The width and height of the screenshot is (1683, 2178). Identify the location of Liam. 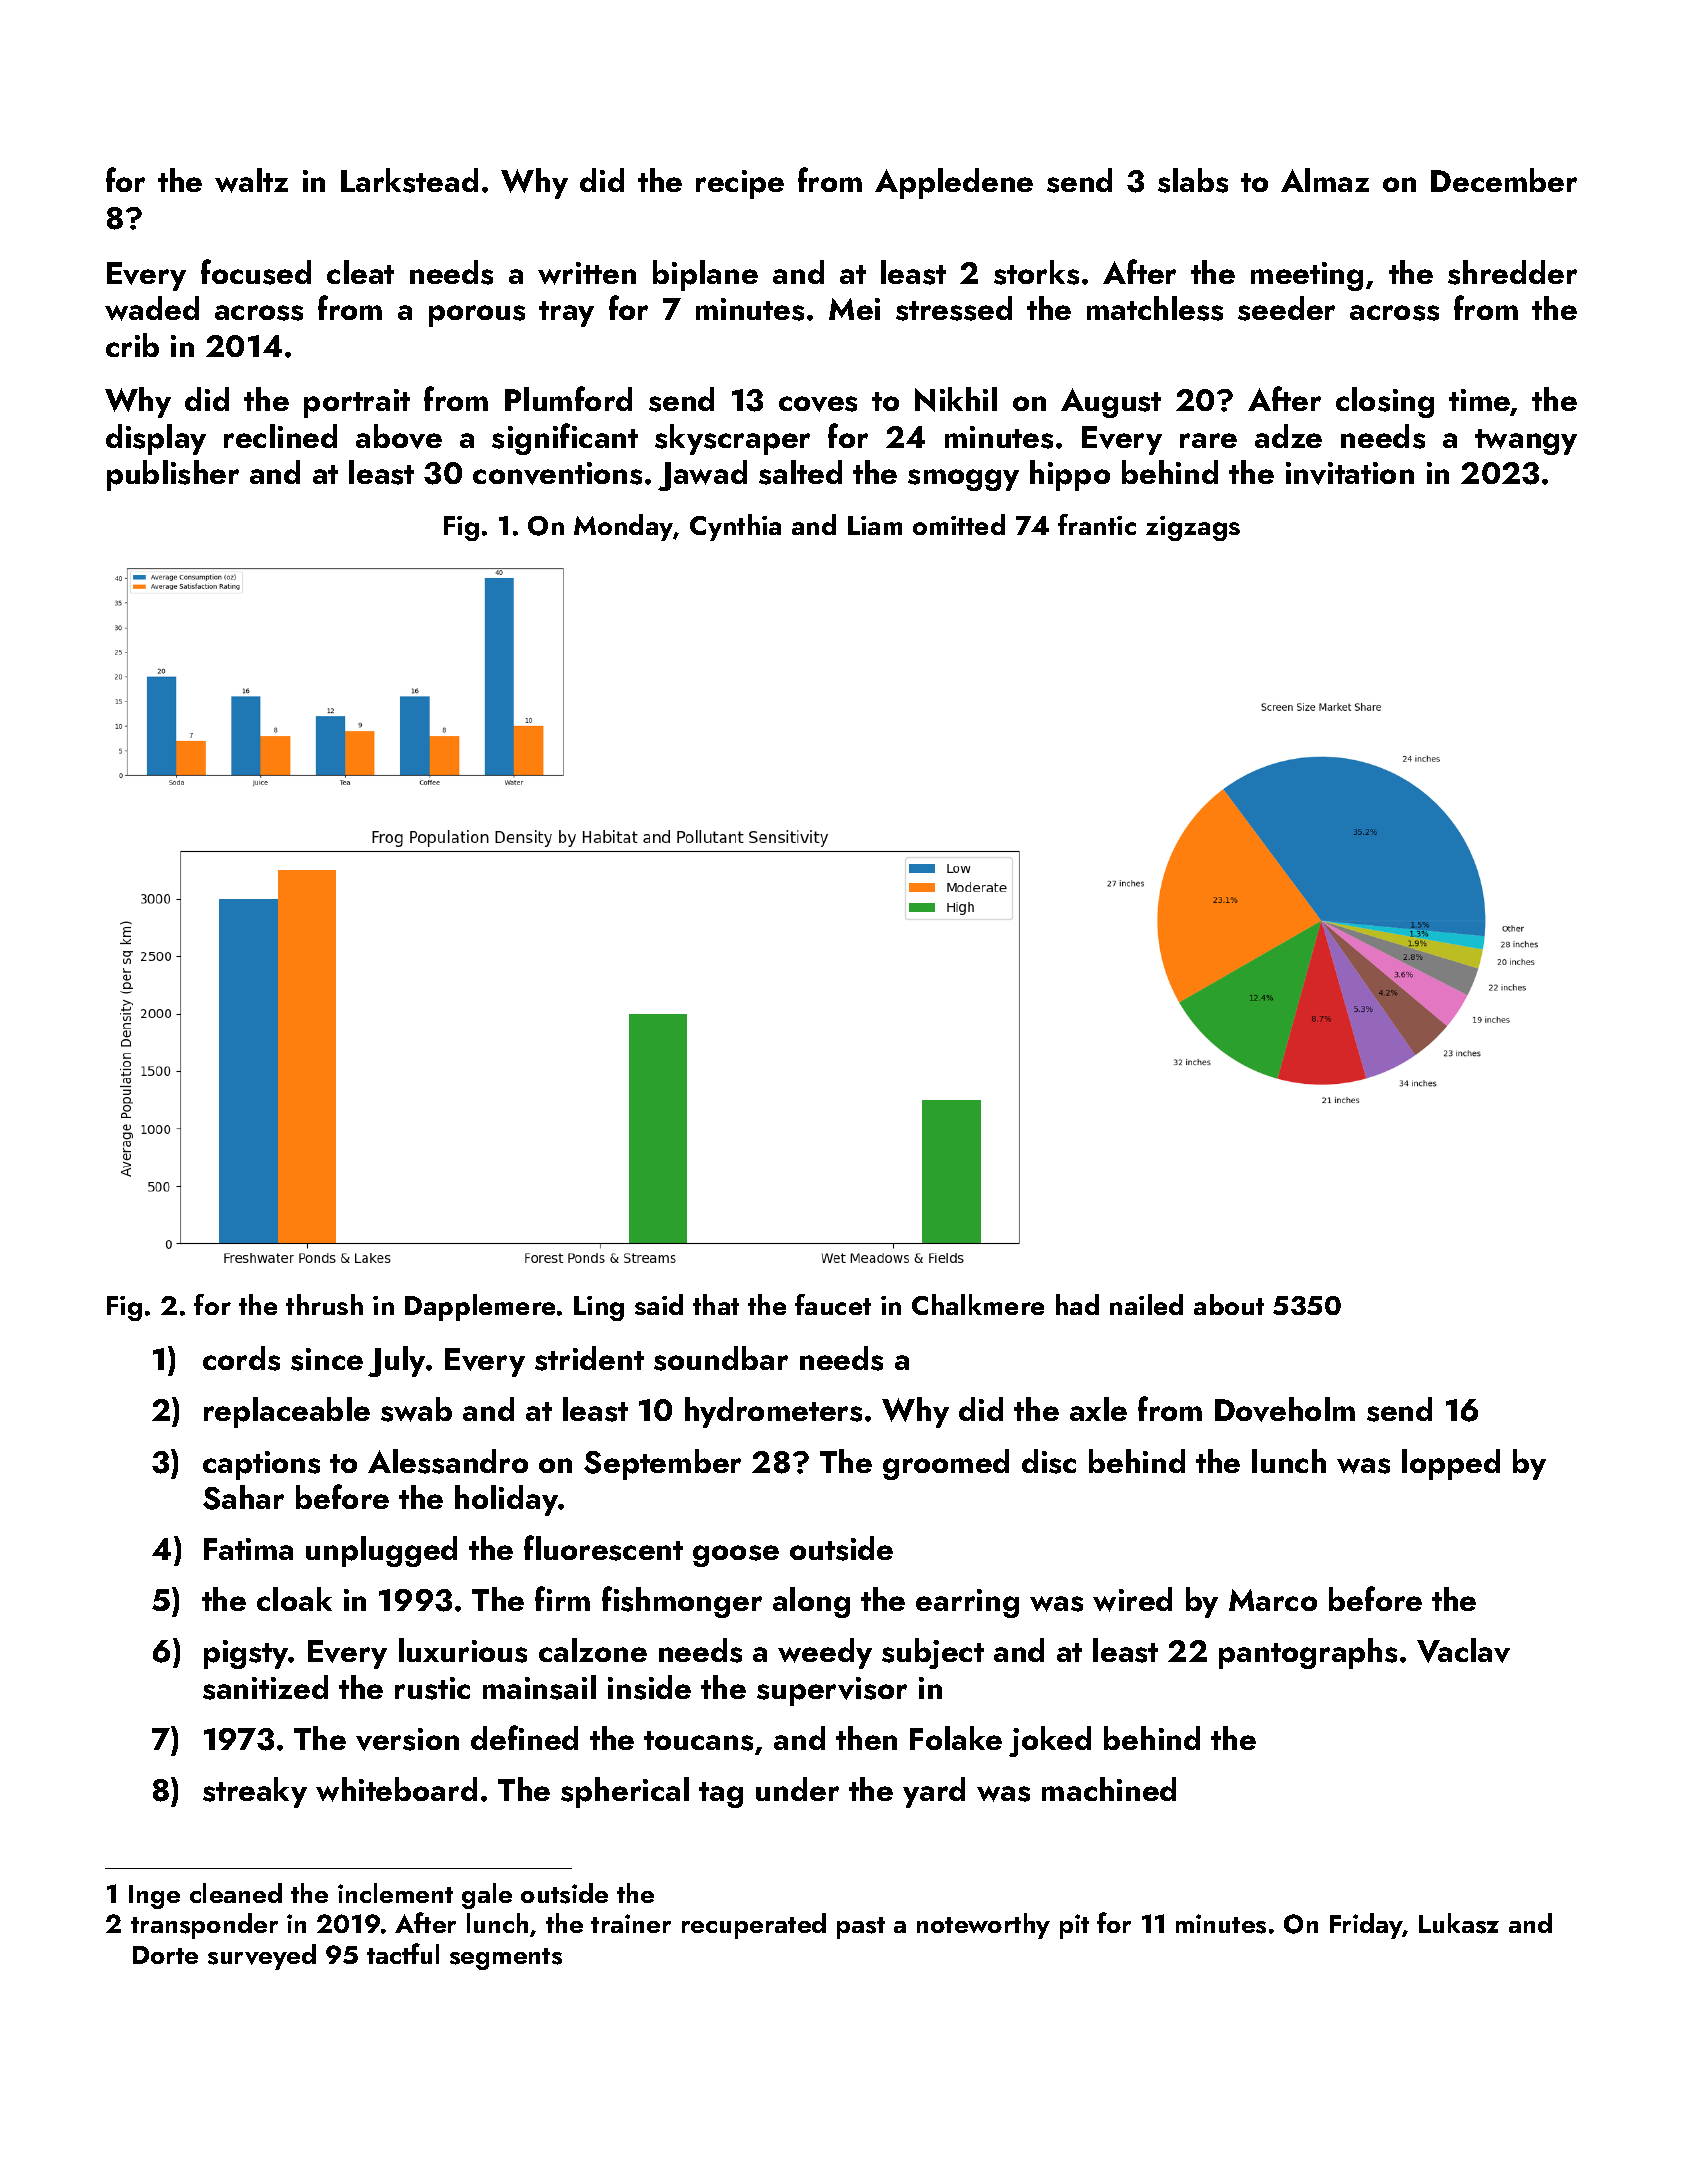
(875, 525).
